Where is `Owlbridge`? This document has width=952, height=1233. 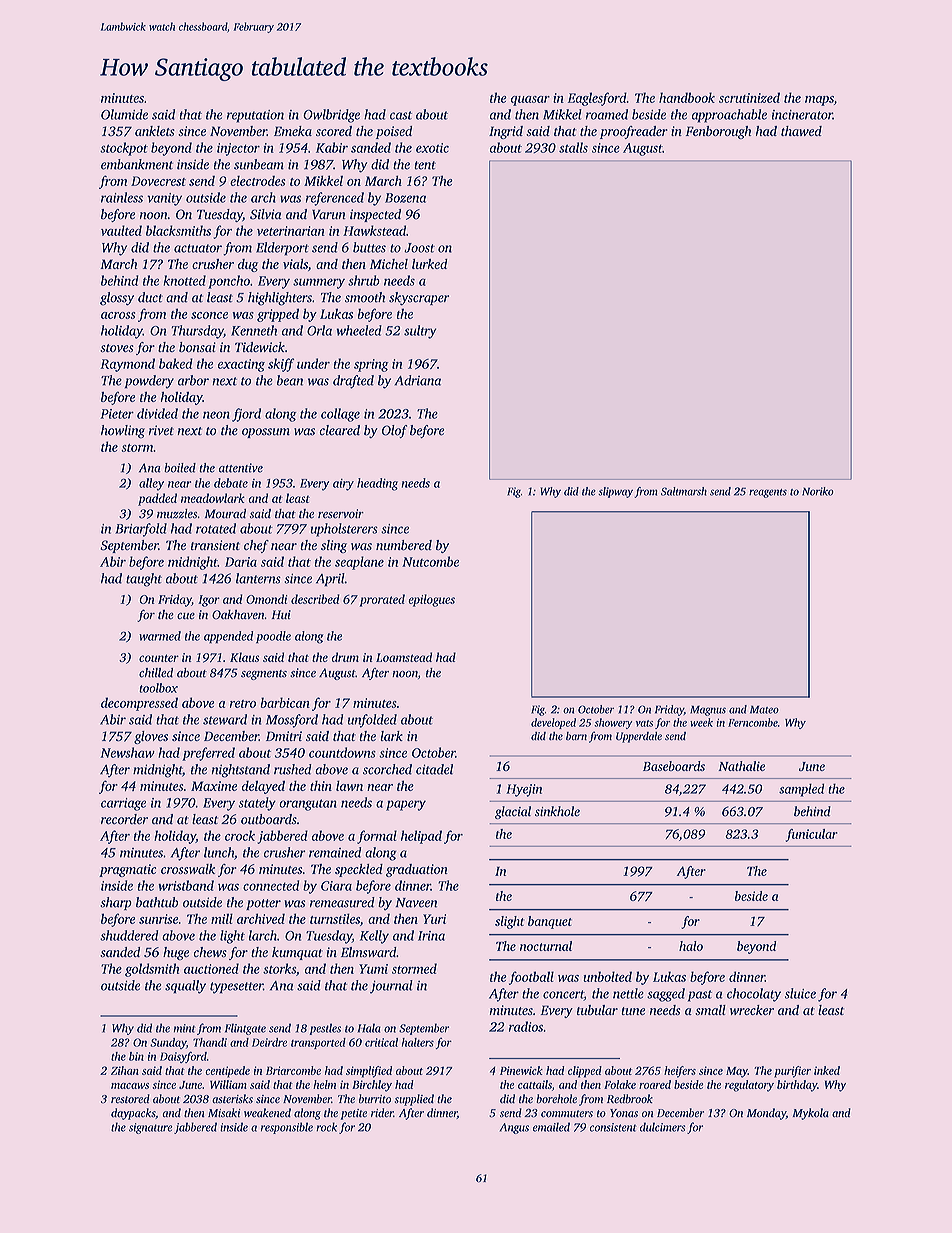 Owlbridge is located at coordinates (331, 116).
